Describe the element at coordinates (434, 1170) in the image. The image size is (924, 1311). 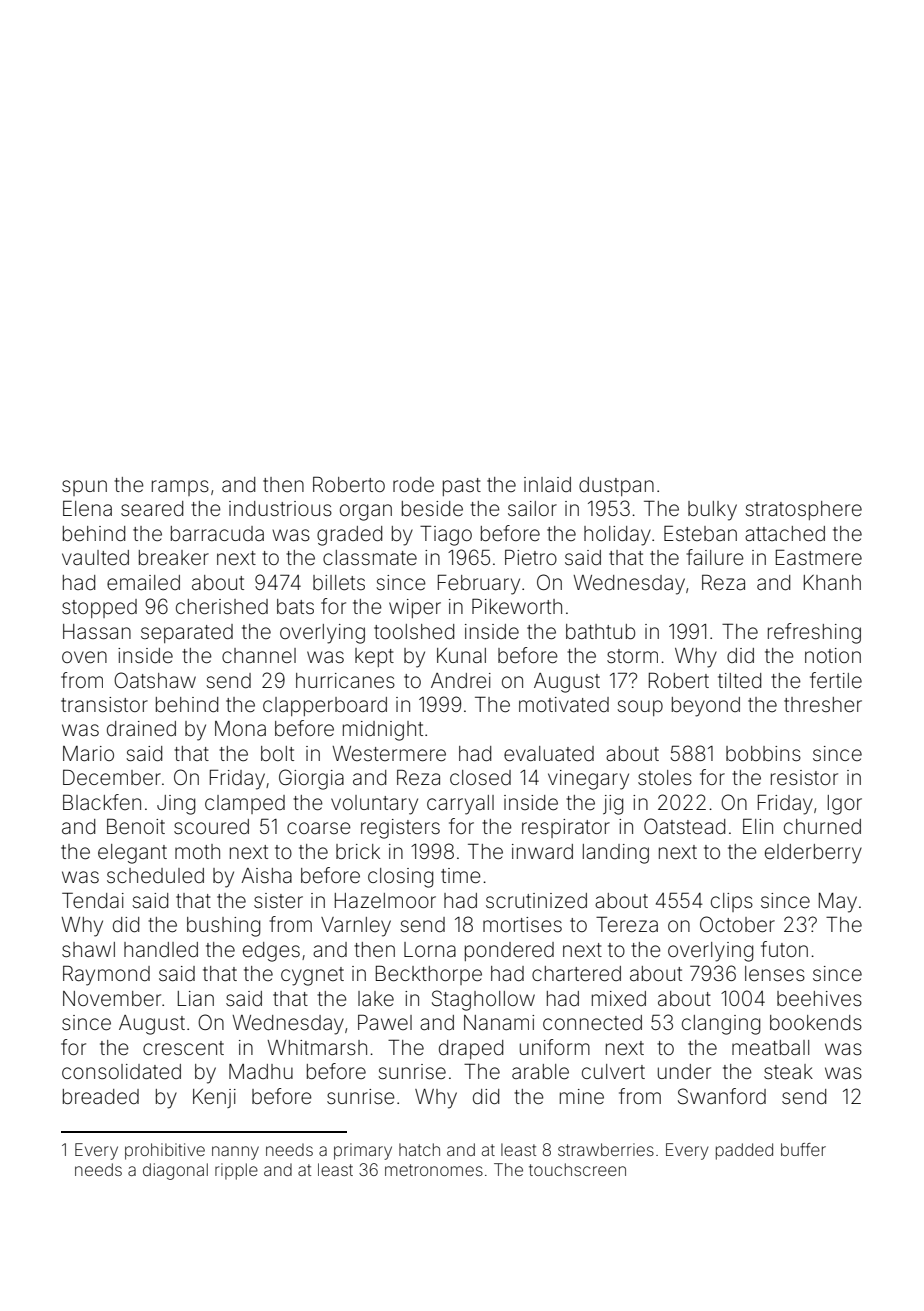
I see `metronomes` at that location.
